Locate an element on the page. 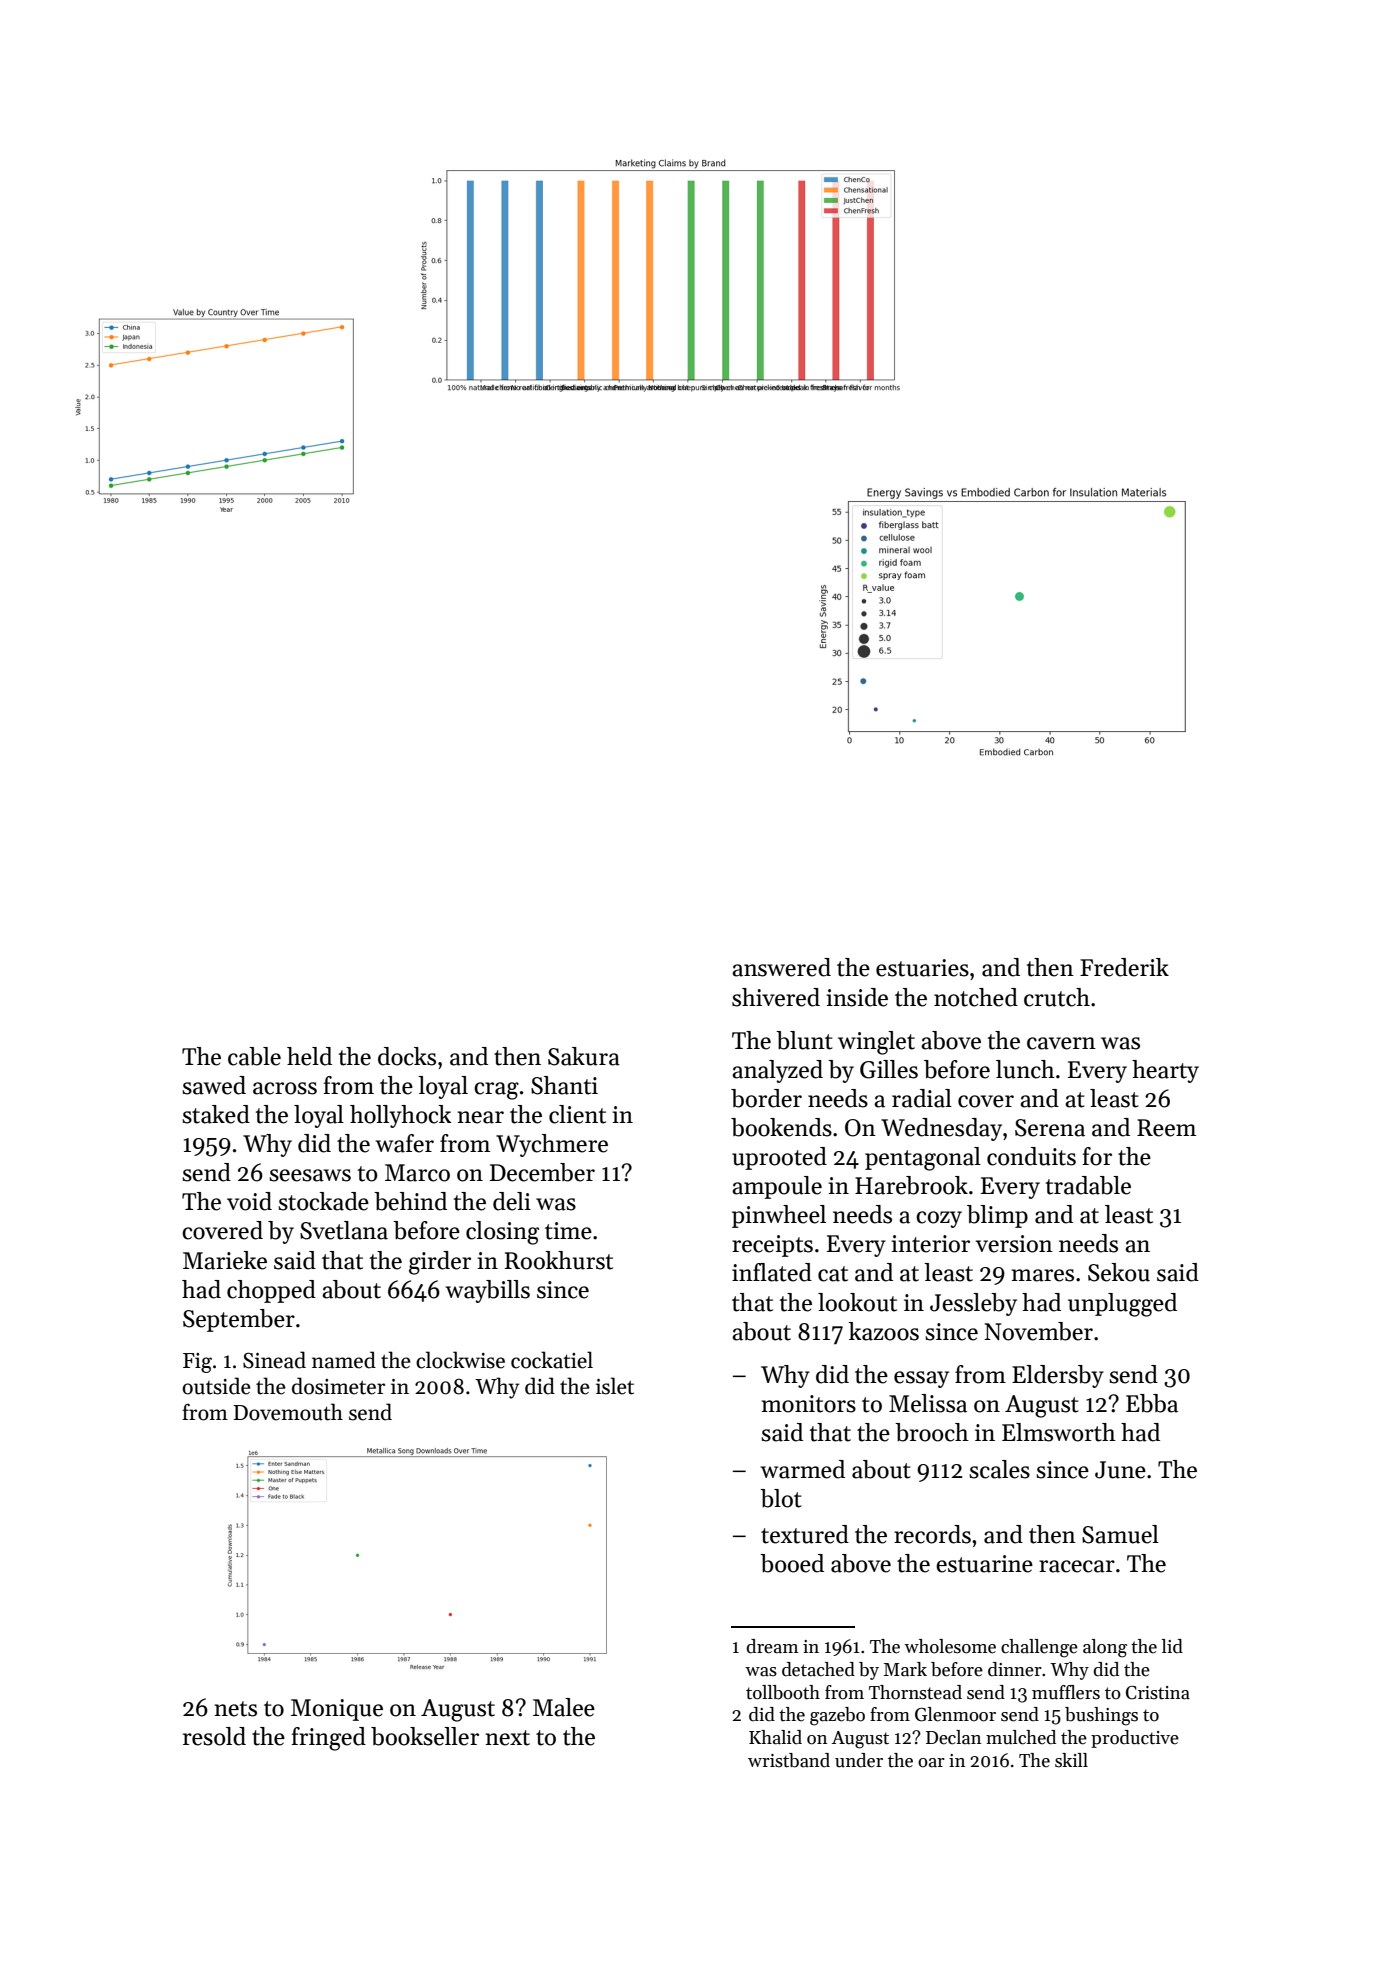  shivered is located at coordinates (776, 997).
